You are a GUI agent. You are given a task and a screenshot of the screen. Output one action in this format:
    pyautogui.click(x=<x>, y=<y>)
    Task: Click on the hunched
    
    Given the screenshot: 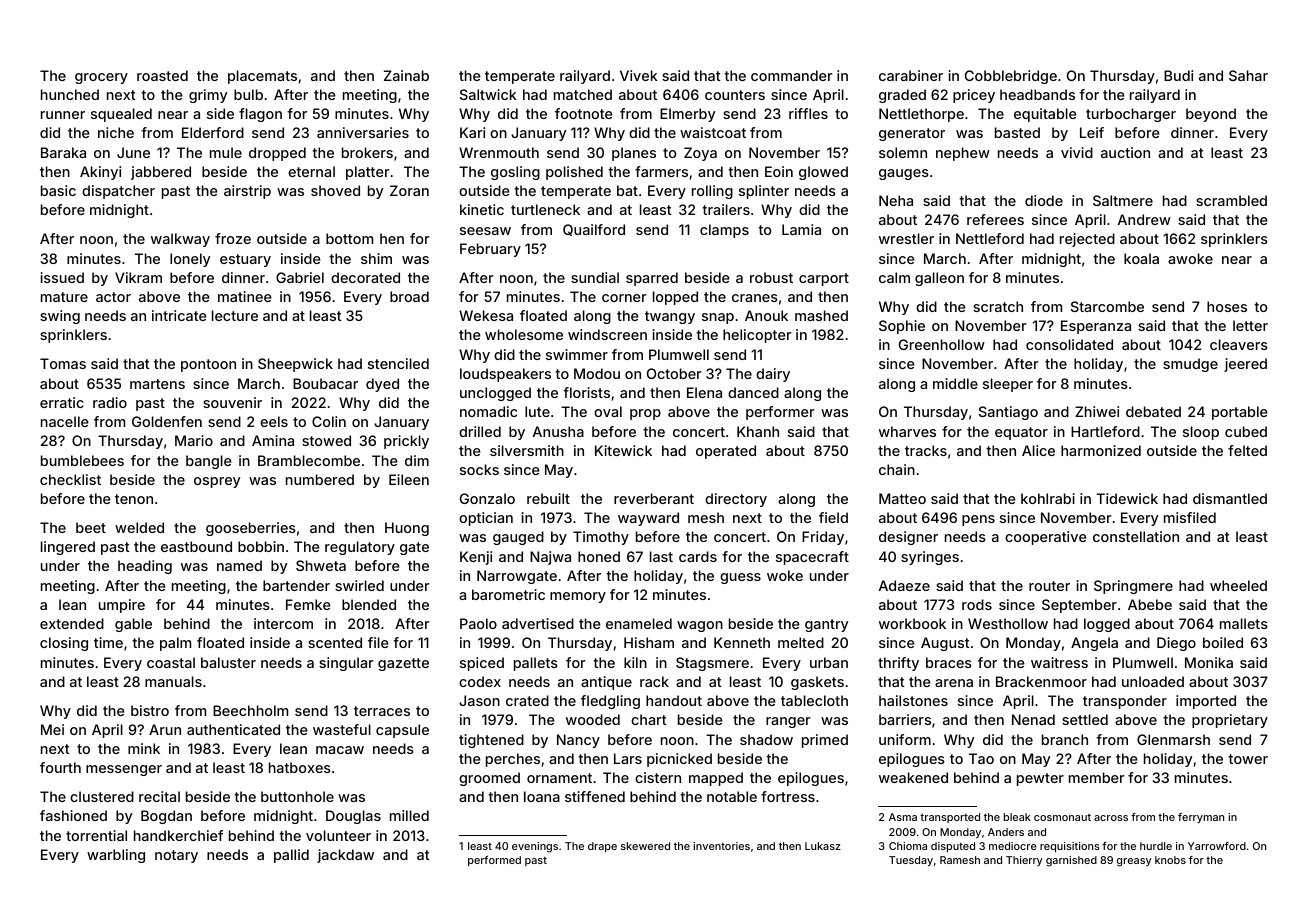 What is the action you would take?
    pyautogui.click(x=70, y=94)
